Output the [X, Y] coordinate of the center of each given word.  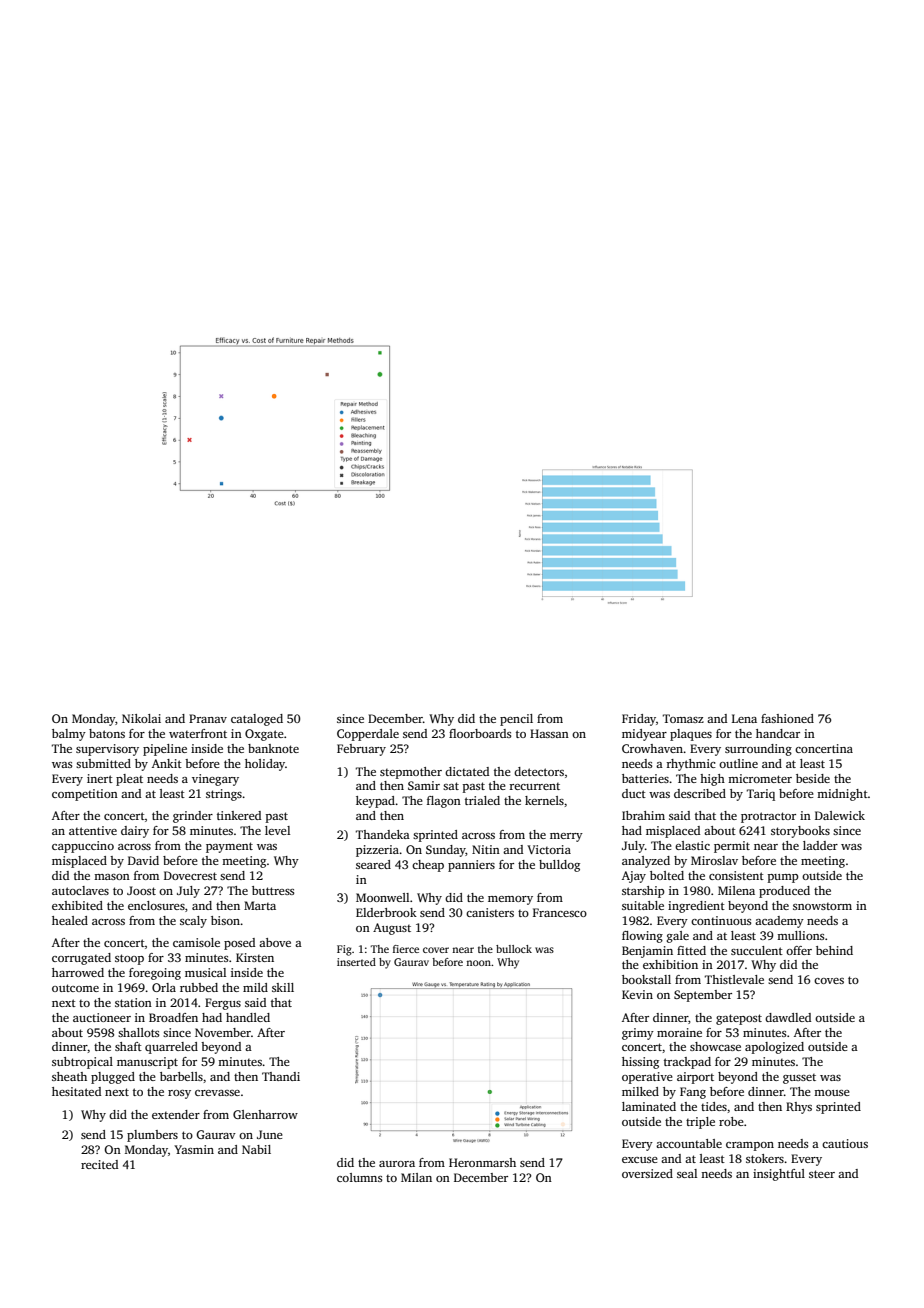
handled [248, 1017]
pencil [516, 720]
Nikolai [141, 718]
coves [829, 981]
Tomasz [683, 718]
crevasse [217, 1093]
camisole [196, 942]
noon [478, 963]
